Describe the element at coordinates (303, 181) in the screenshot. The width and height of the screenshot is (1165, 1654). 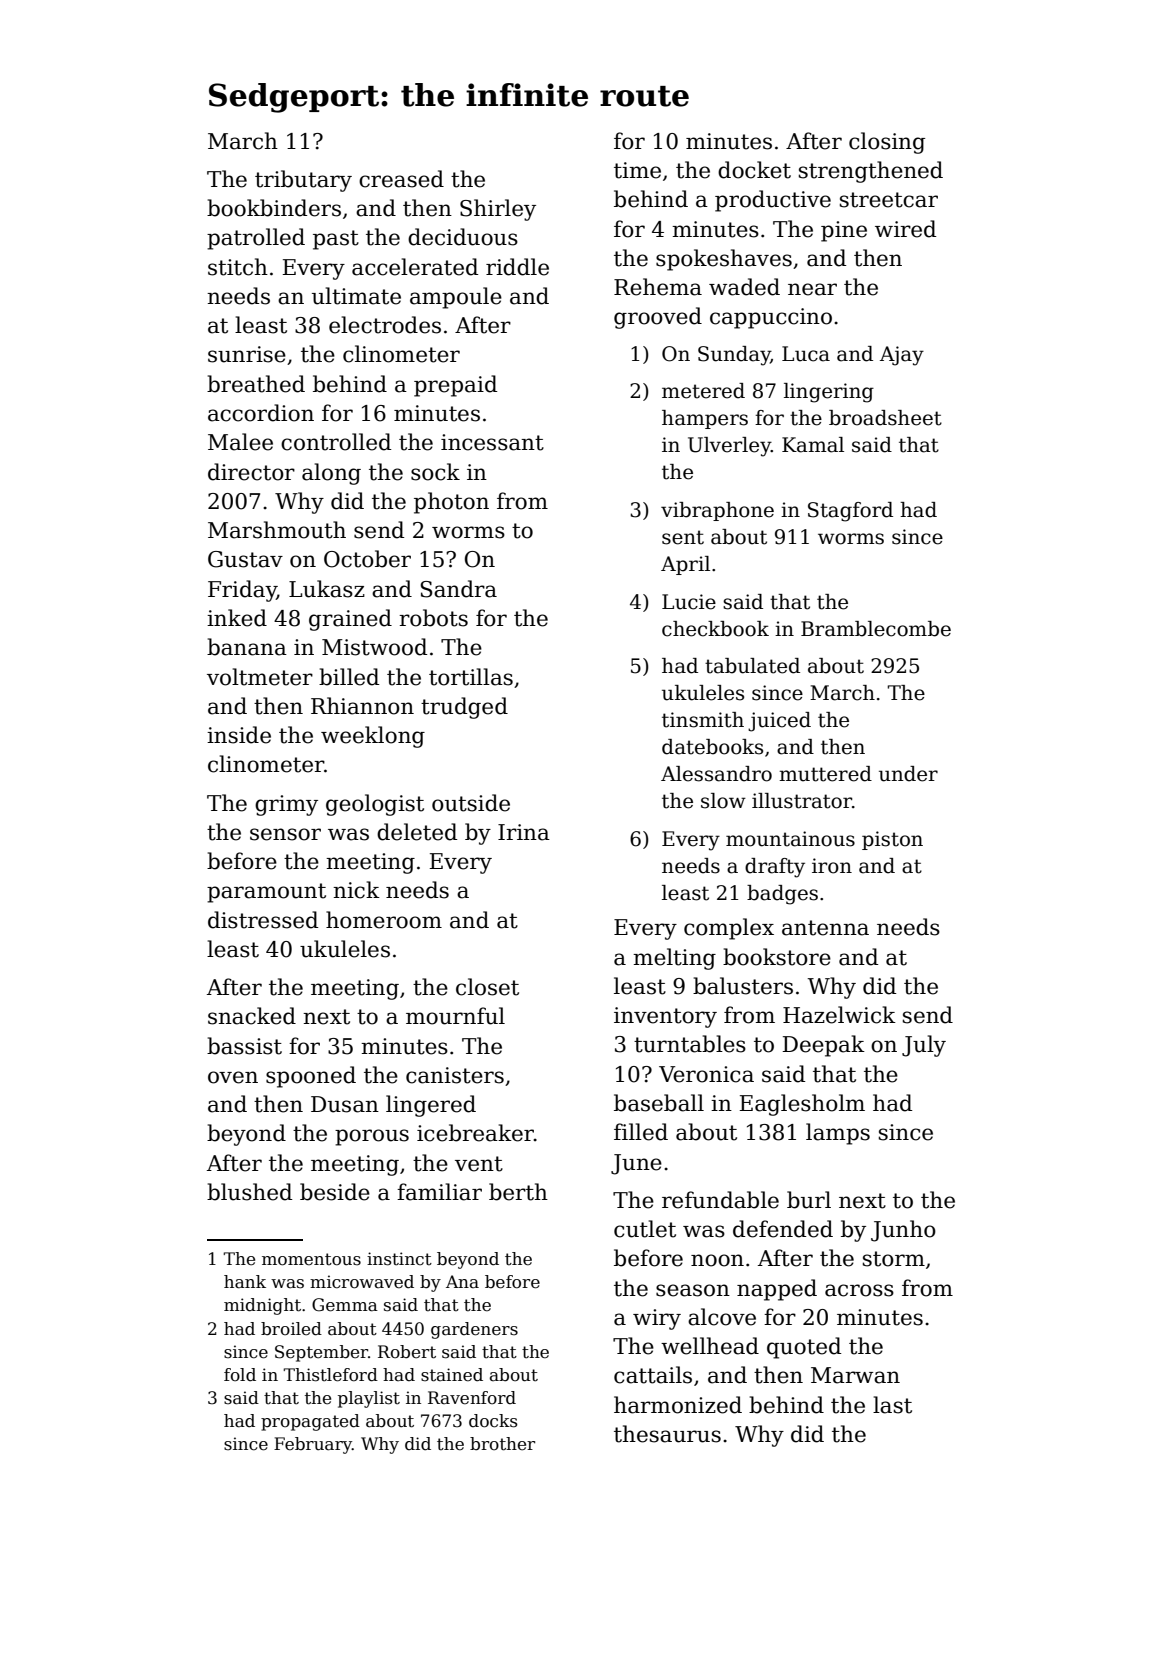
I see `tributary` at that location.
